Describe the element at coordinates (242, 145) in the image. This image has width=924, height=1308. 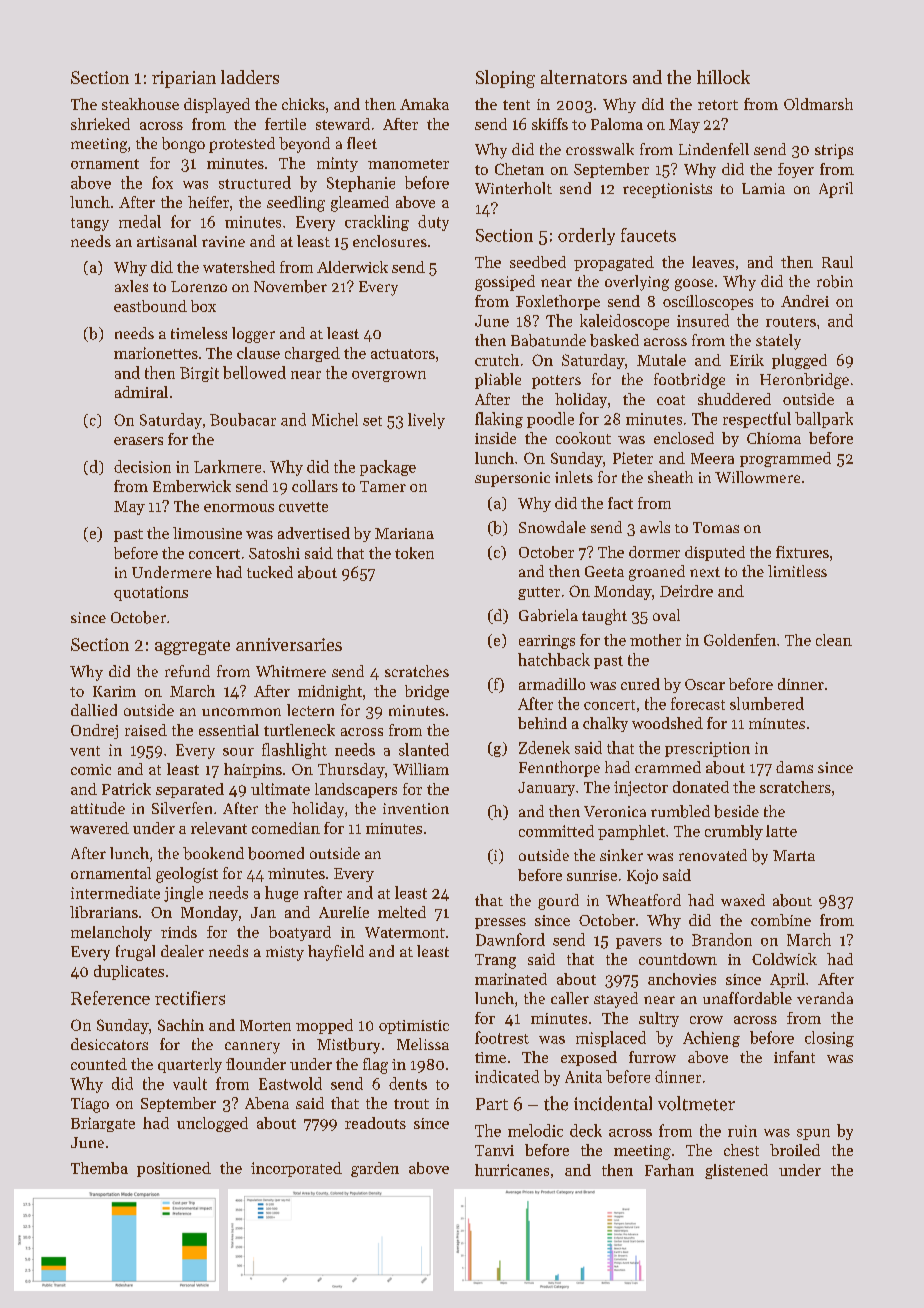
I see `protested` at that location.
